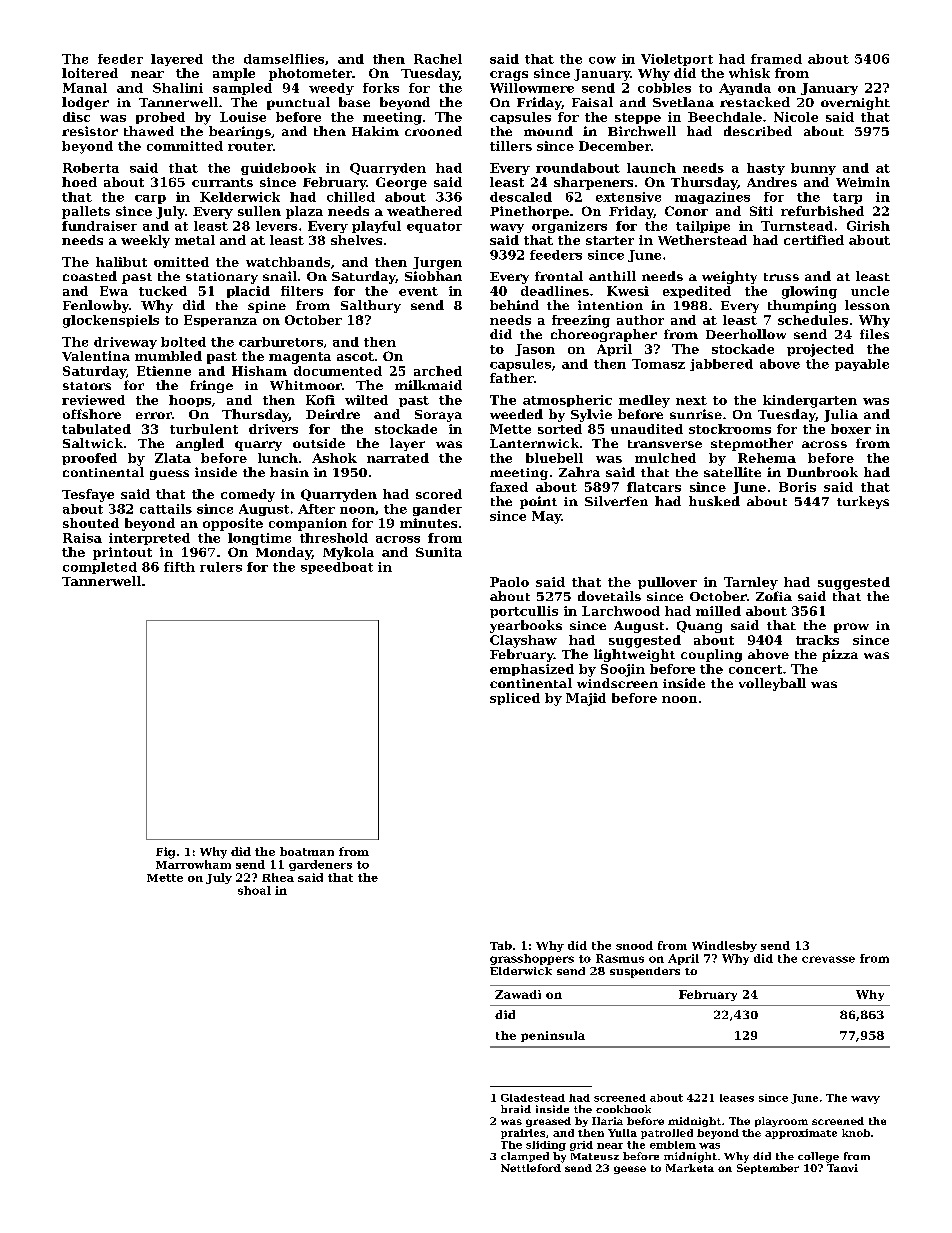  Describe the element at coordinates (810, 401) in the screenshot. I see `kindergarten` at that location.
